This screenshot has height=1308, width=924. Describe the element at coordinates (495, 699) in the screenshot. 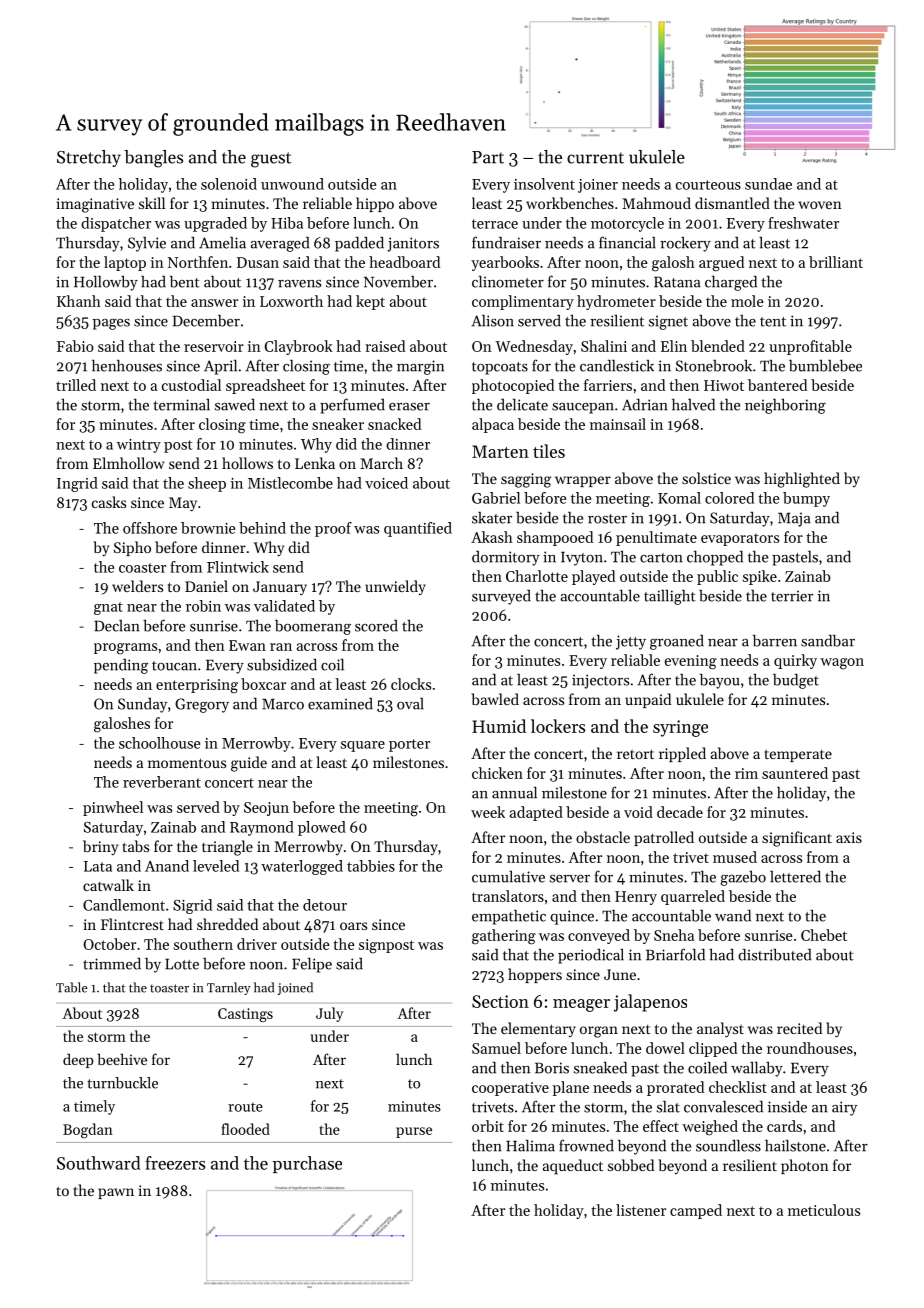

I see `bawled` at that location.
